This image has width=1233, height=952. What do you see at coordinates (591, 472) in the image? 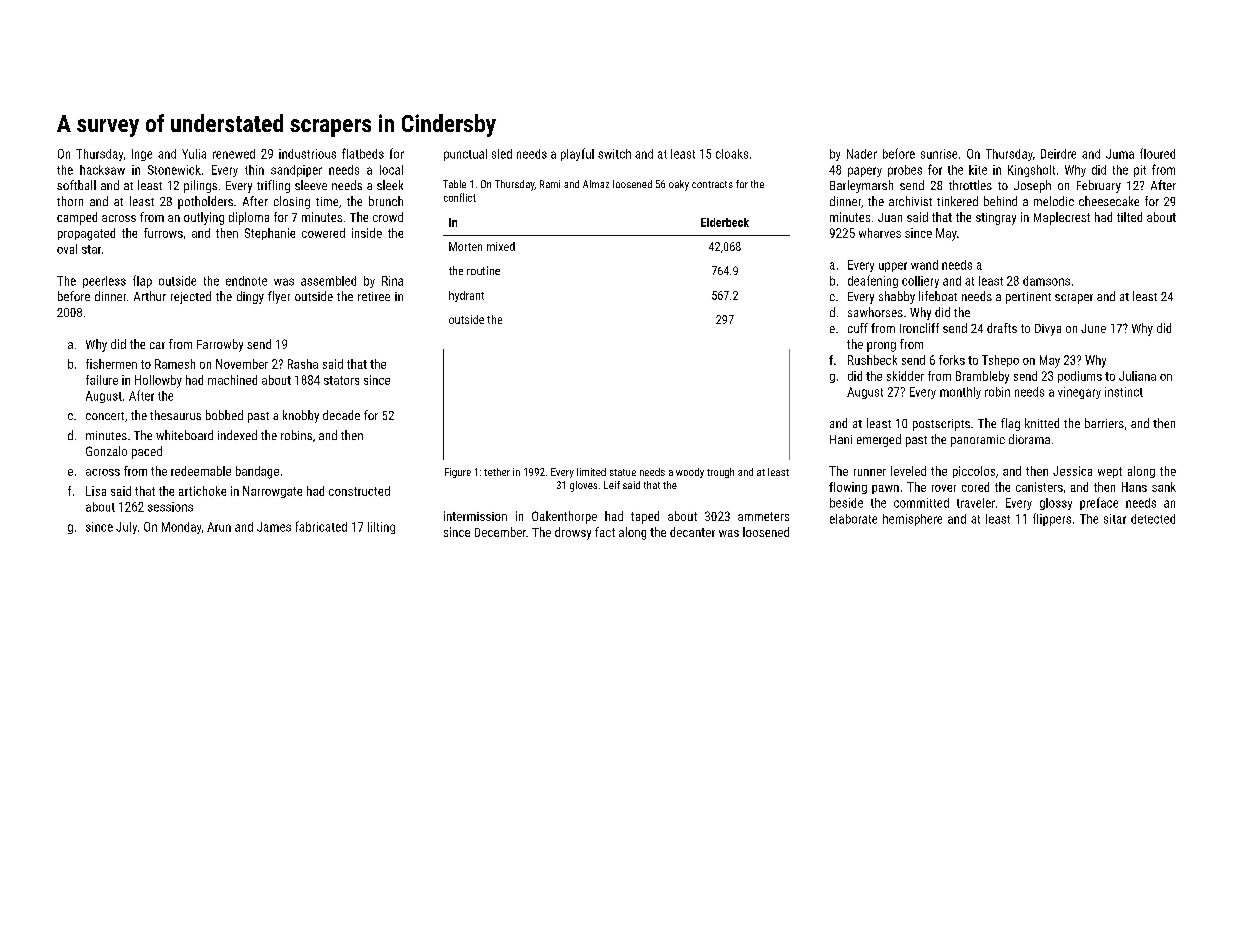
I see `limited` at bounding box center [591, 472].
